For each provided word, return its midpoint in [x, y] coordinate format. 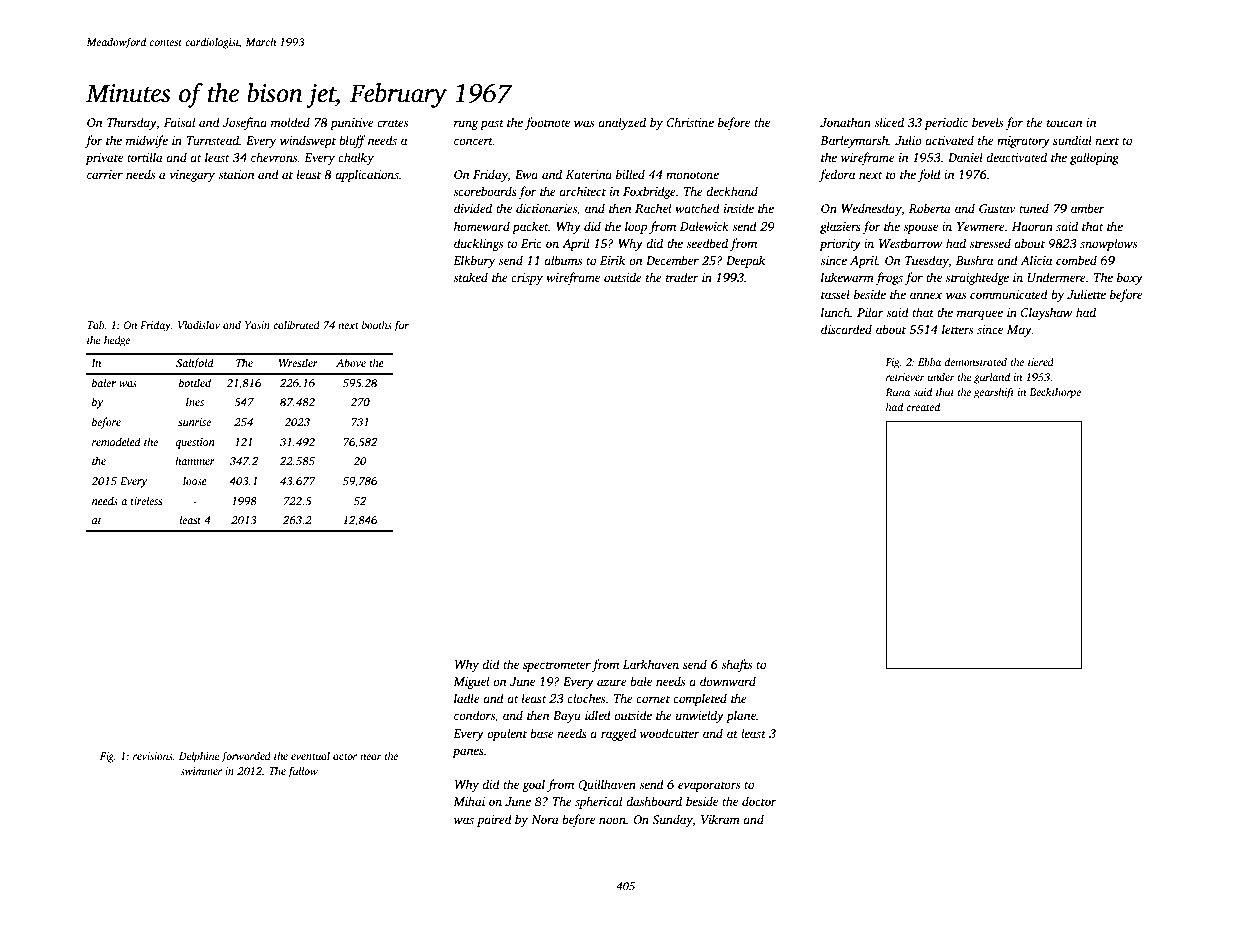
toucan [1064, 123]
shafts [736, 665]
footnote [547, 123]
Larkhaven [651, 664]
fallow [303, 772]
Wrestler [298, 362]
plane [741, 716]
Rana [897, 392]
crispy [527, 279]
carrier [105, 174]
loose [195, 480]
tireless [146, 500]
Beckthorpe [1055, 393]
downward [728, 681]
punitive [352, 124]
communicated [1009, 294]
